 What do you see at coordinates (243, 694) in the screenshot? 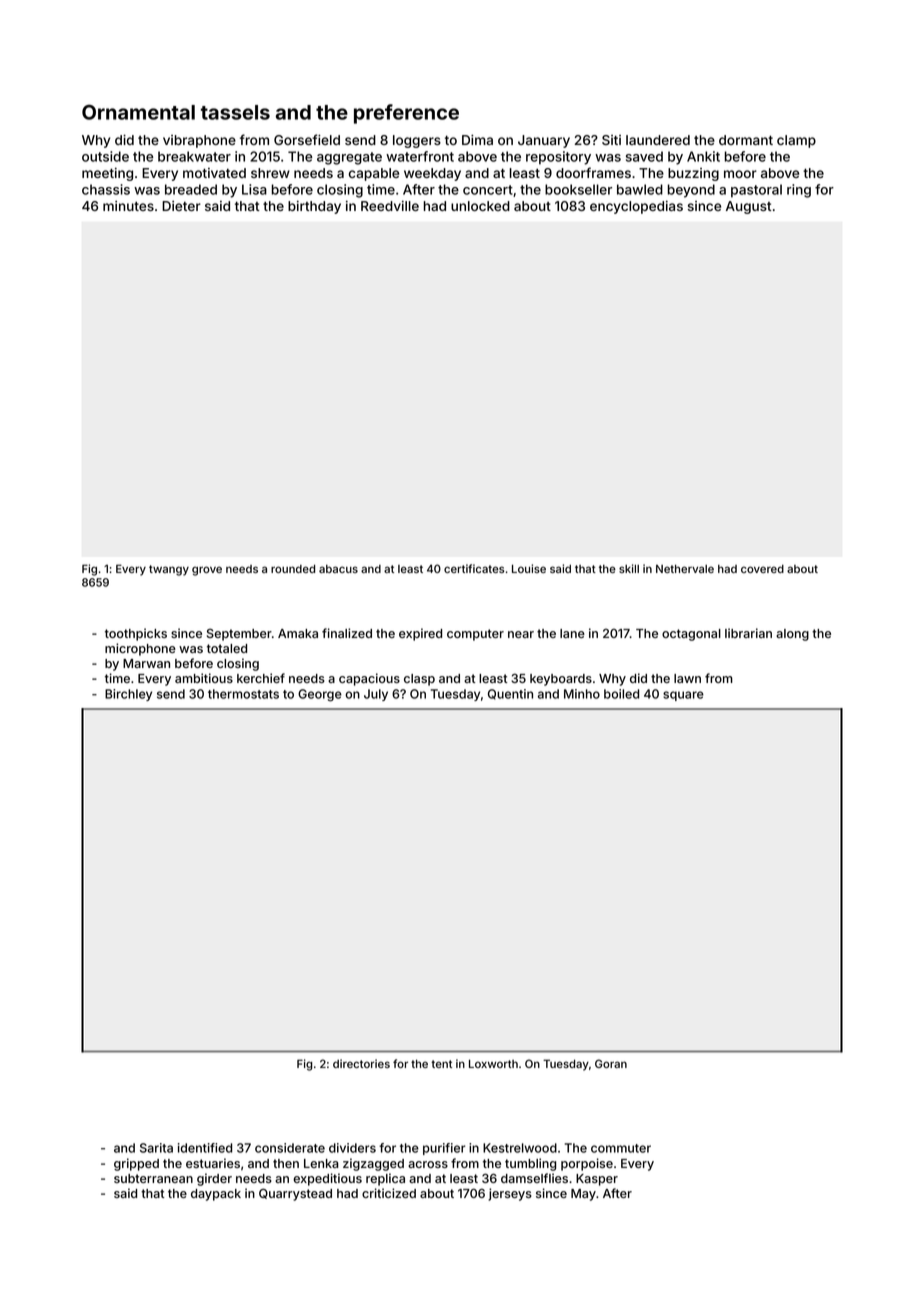
I see `thermostats` at bounding box center [243, 694].
